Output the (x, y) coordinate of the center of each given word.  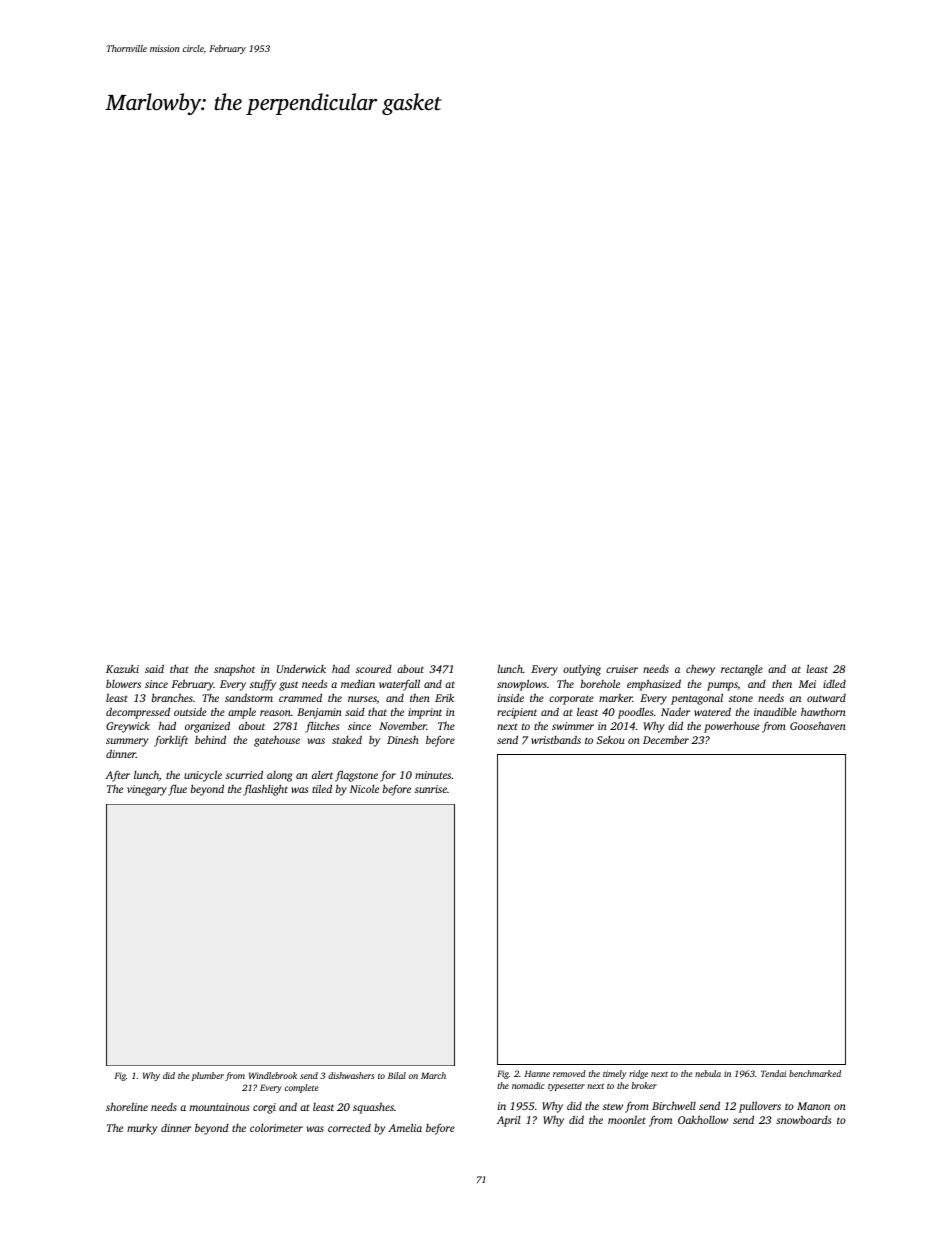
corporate (571, 700)
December (666, 740)
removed (569, 1073)
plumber (208, 1076)
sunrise (431, 789)
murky (142, 1129)
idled (834, 683)
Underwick (301, 669)
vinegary (147, 790)
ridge (638, 1074)
